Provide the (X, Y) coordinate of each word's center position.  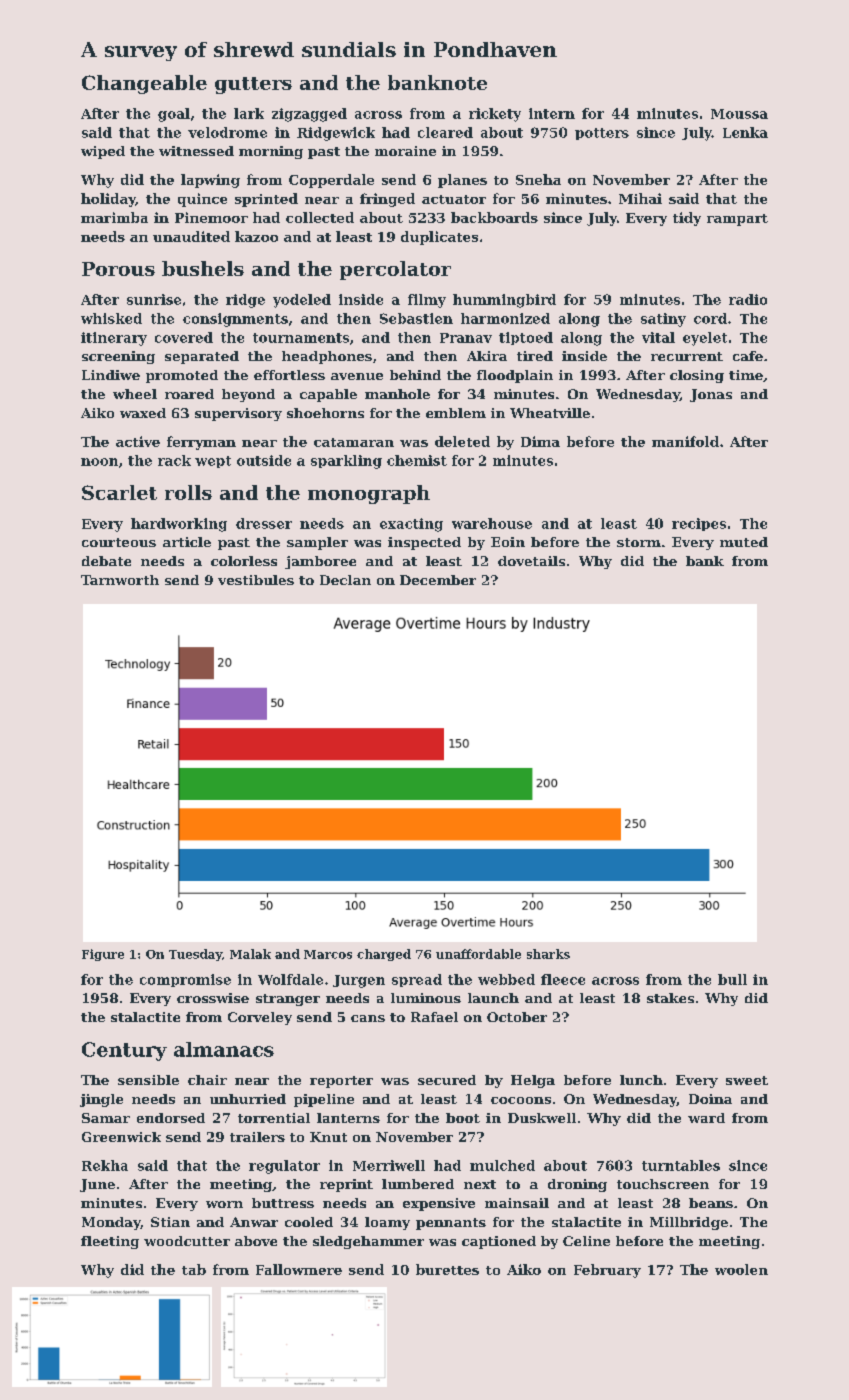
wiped (103, 152)
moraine (405, 151)
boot (463, 1118)
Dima (540, 441)
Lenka (745, 132)
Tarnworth (120, 580)
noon (99, 462)
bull (732, 979)
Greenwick (121, 1137)
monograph (369, 494)
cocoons (521, 1100)
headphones (327, 357)
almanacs (224, 1049)
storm (639, 542)
